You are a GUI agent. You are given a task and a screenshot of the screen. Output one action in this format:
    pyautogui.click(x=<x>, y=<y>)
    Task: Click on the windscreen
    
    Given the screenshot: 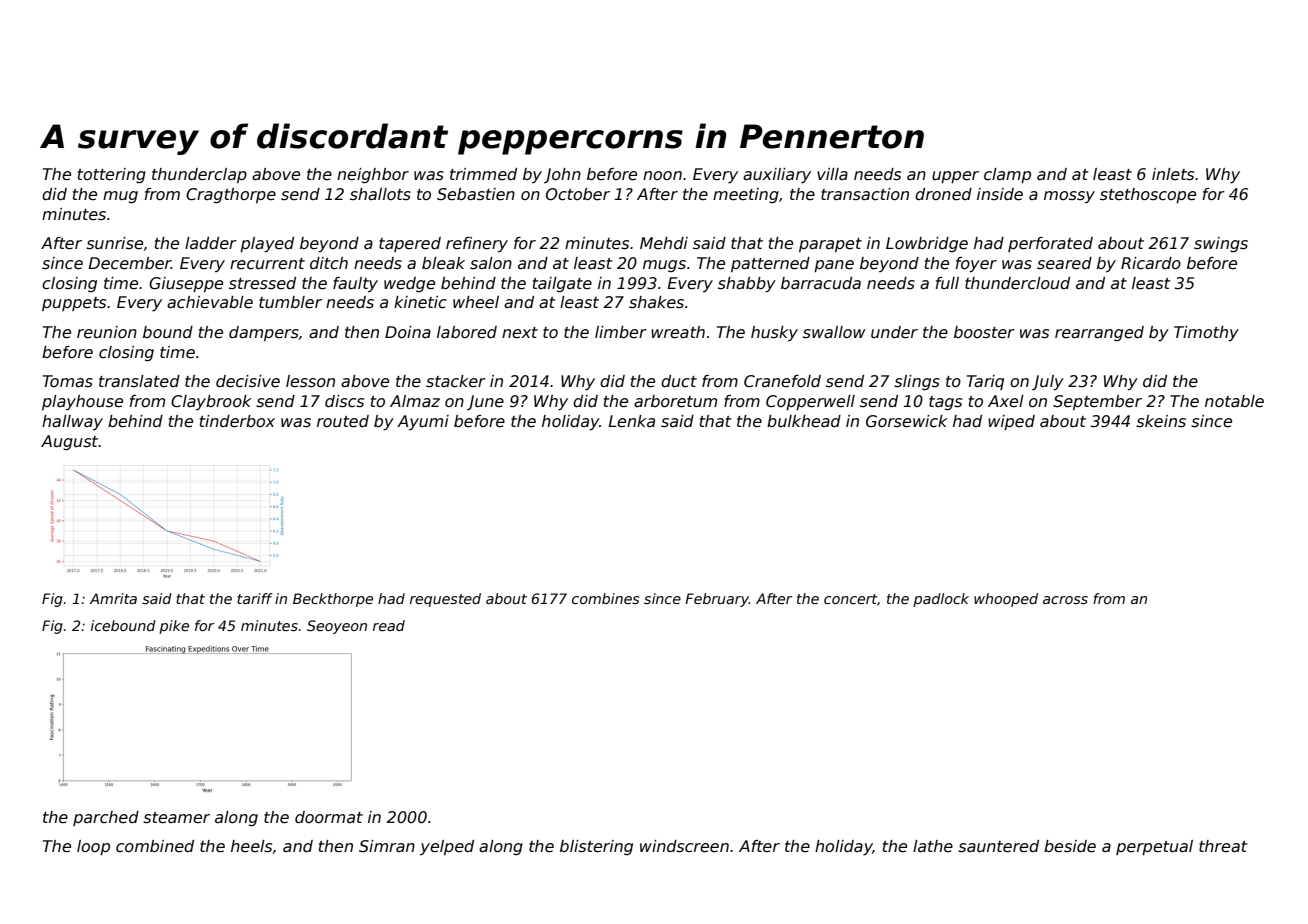 What is the action you would take?
    pyautogui.click(x=684, y=846)
